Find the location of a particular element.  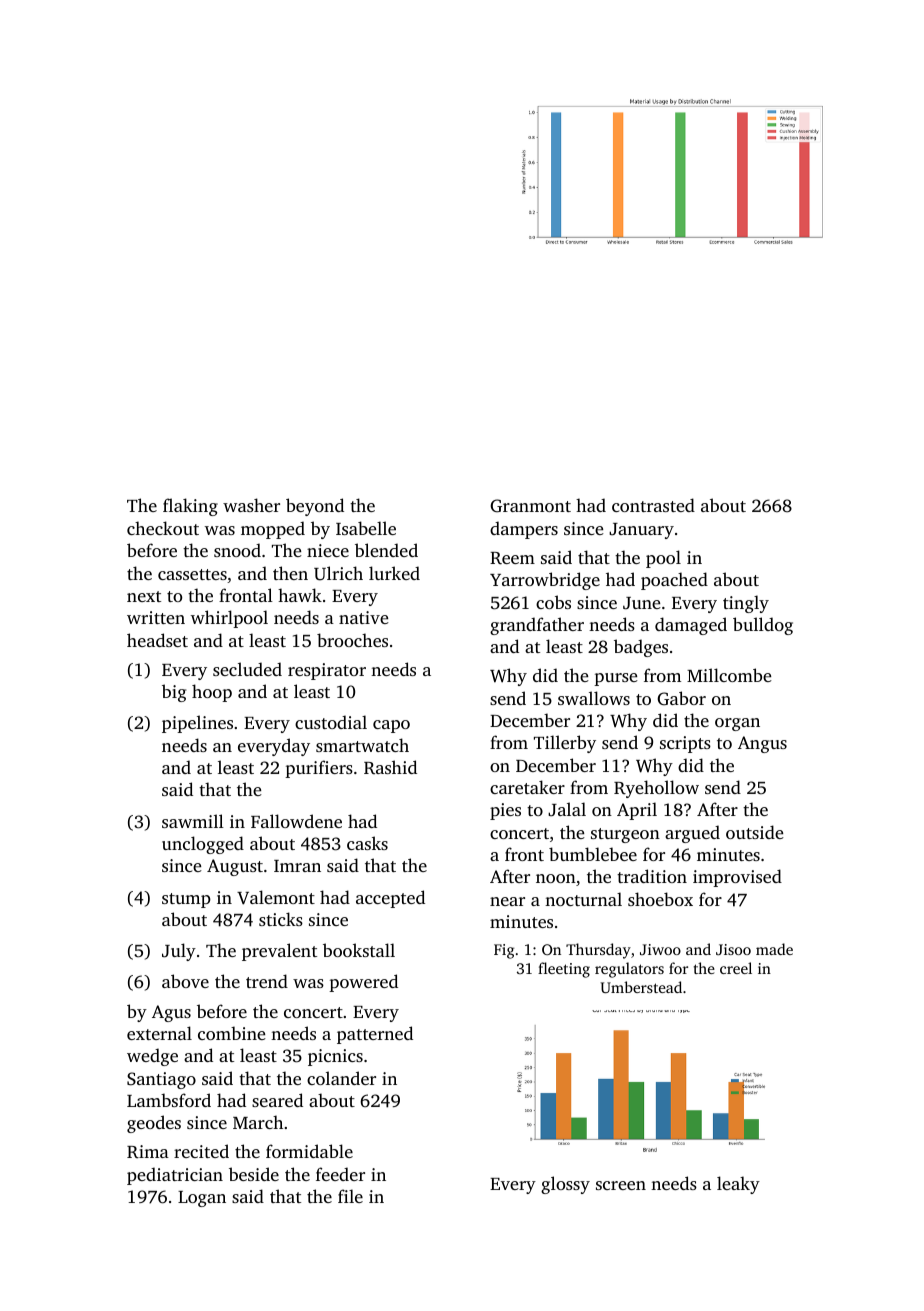

contrasted is located at coordinates (653, 505).
